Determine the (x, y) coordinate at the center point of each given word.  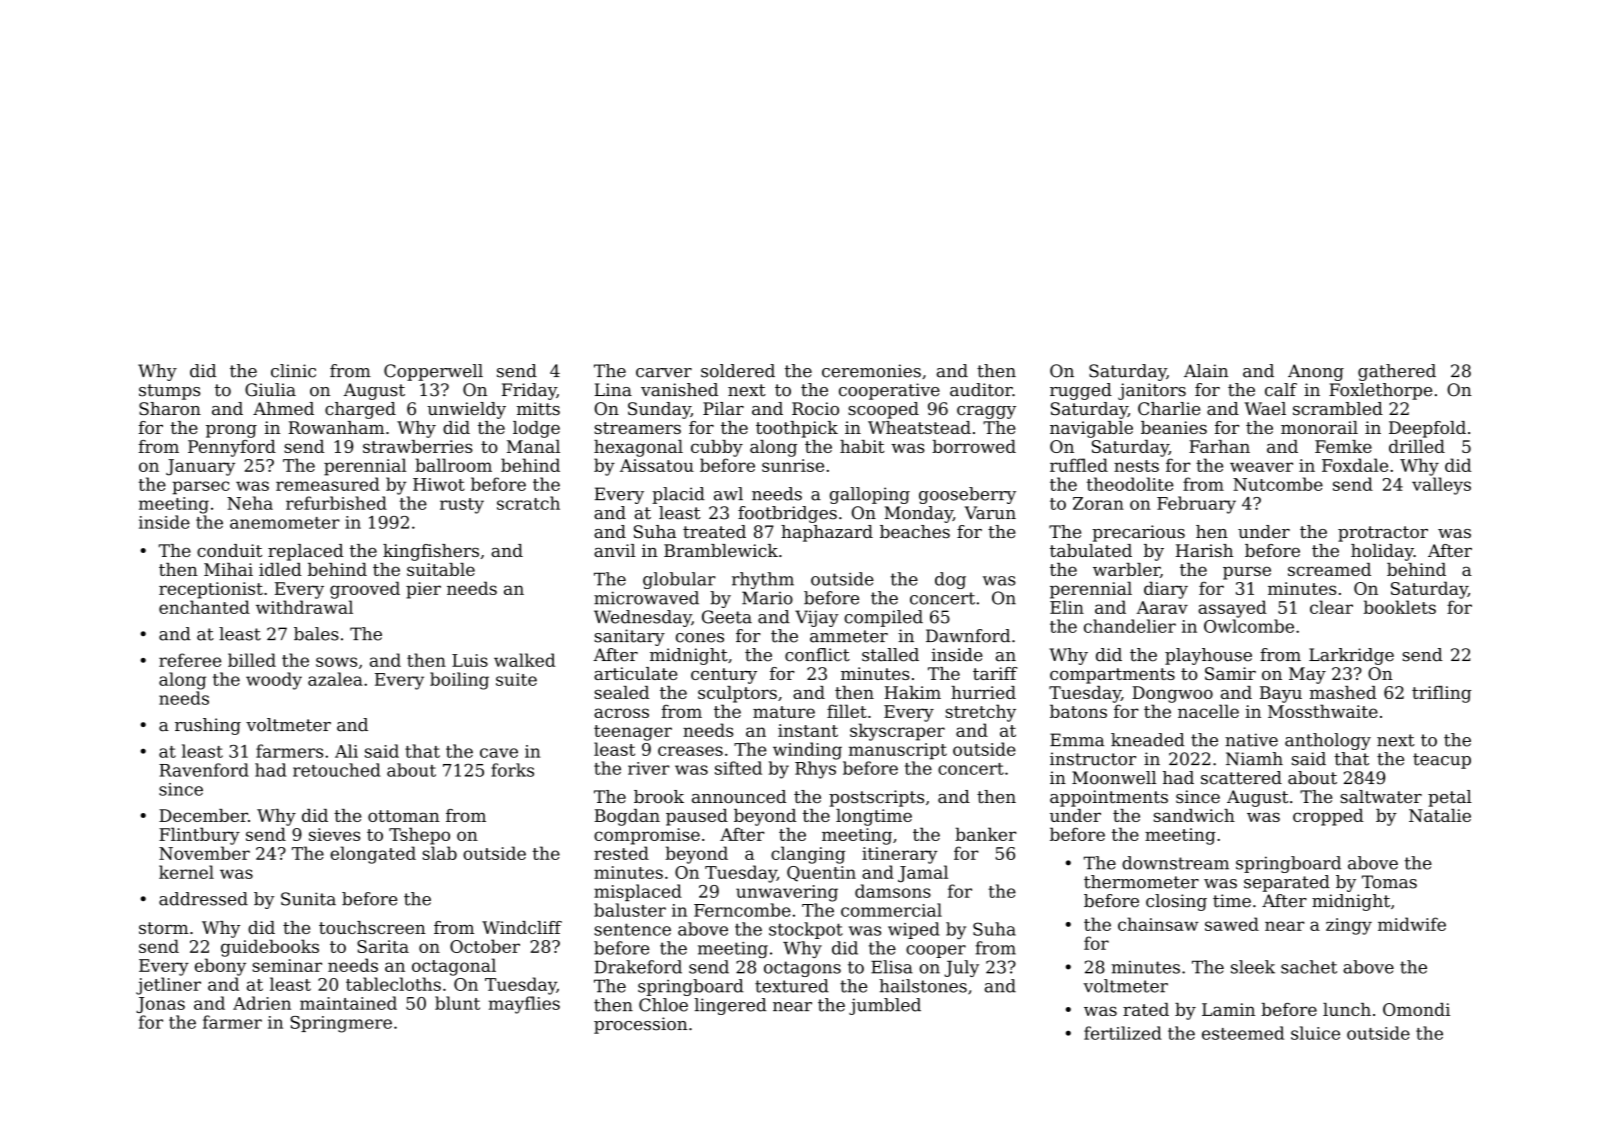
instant (808, 730)
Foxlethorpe (1380, 391)
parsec (201, 488)
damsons (893, 891)
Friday (529, 391)
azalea (335, 679)
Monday (918, 514)
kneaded (1148, 740)
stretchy (980, 713)
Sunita (308, 899)
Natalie (1440, 815)
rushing (208, 726)
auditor (981, 390)
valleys (1441, 486)
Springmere (341, 1024)
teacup (1442, 761)
